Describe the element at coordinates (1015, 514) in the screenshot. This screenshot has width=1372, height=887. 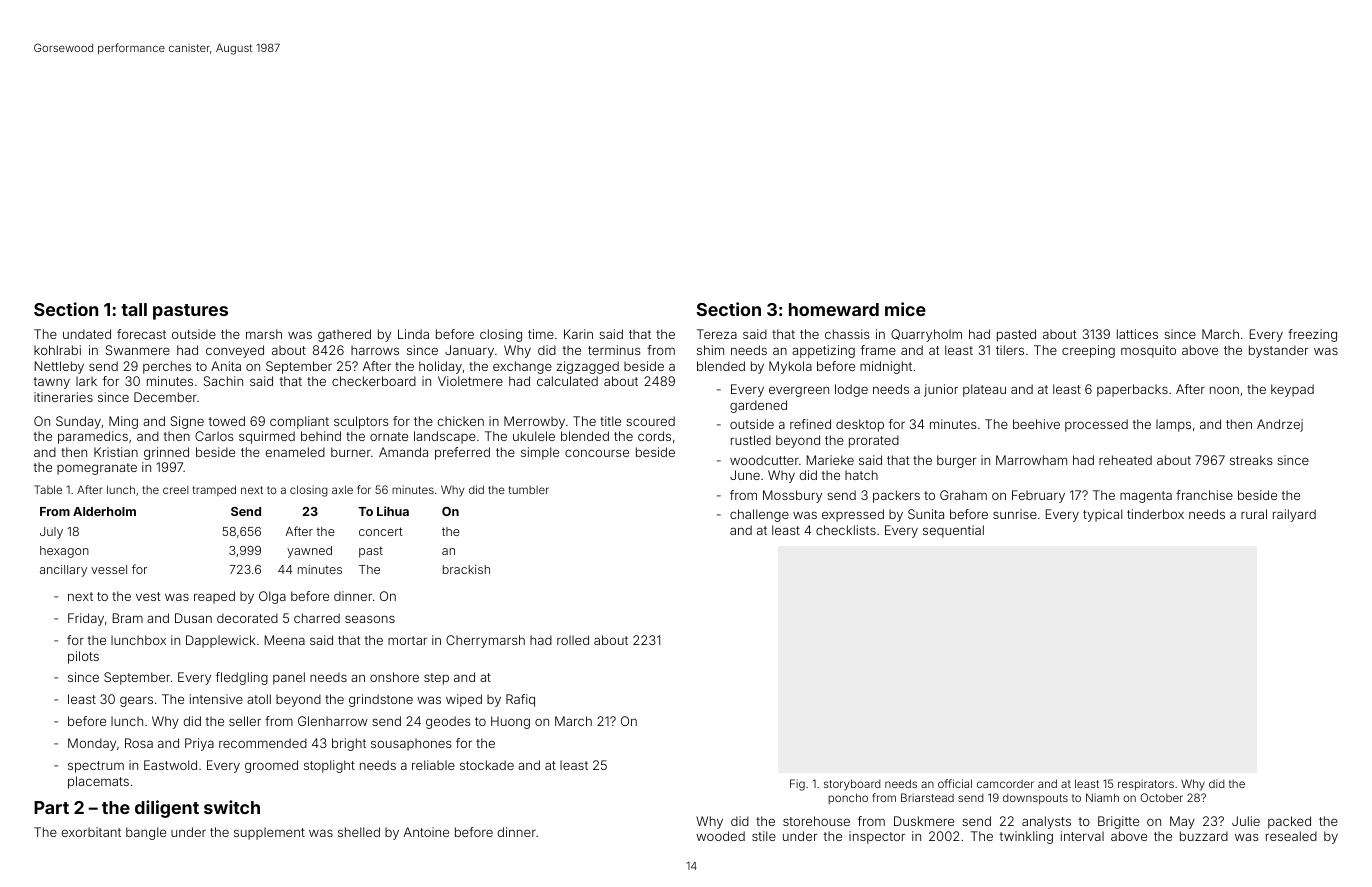
I see `sunrise` at that location.
